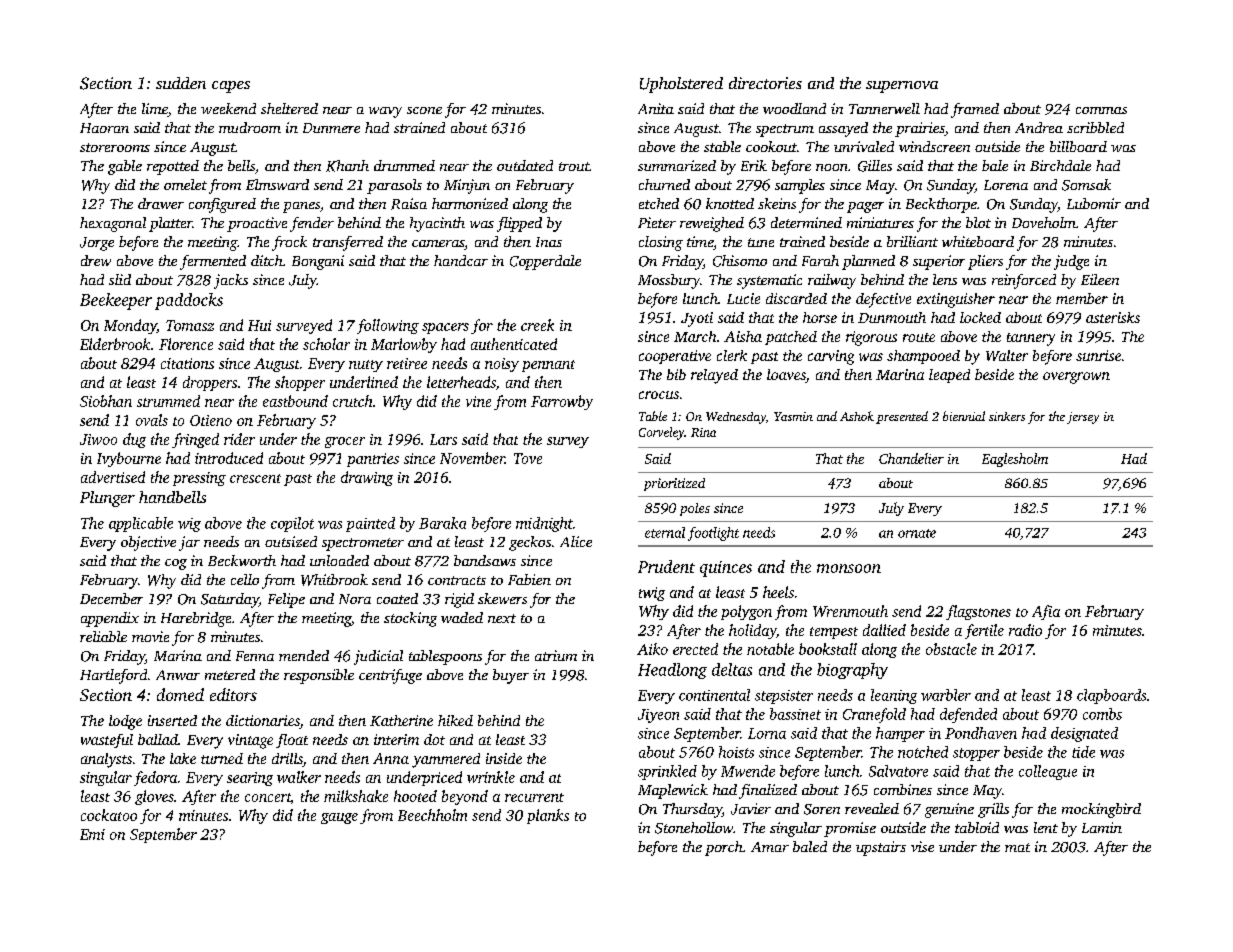  Describe the element at coordinates (92, 834) in the screenshot. I see `Emi` at that location.
